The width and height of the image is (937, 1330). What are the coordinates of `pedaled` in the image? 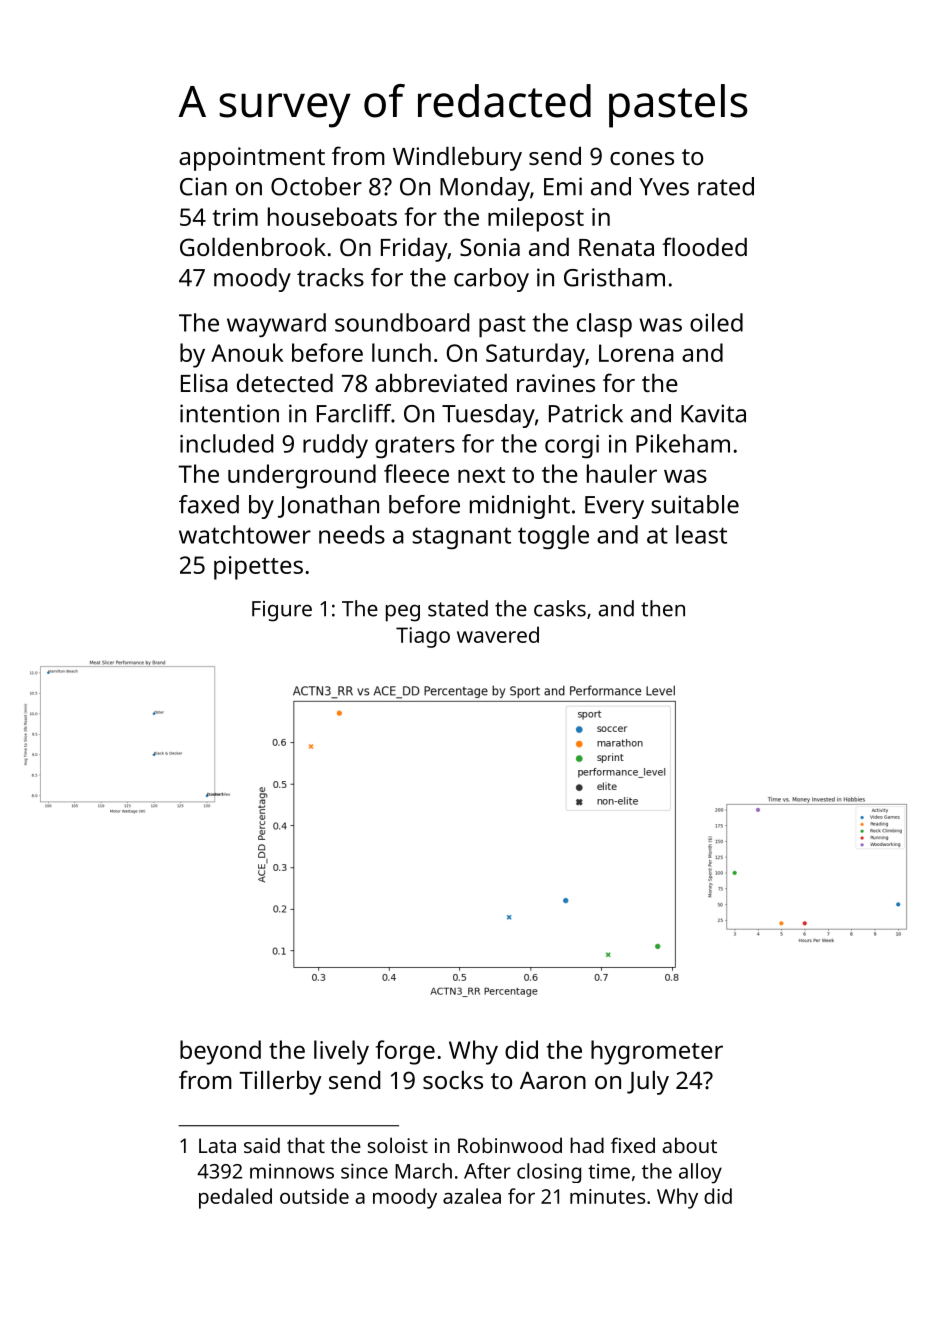 It's located at (235, 1198).
